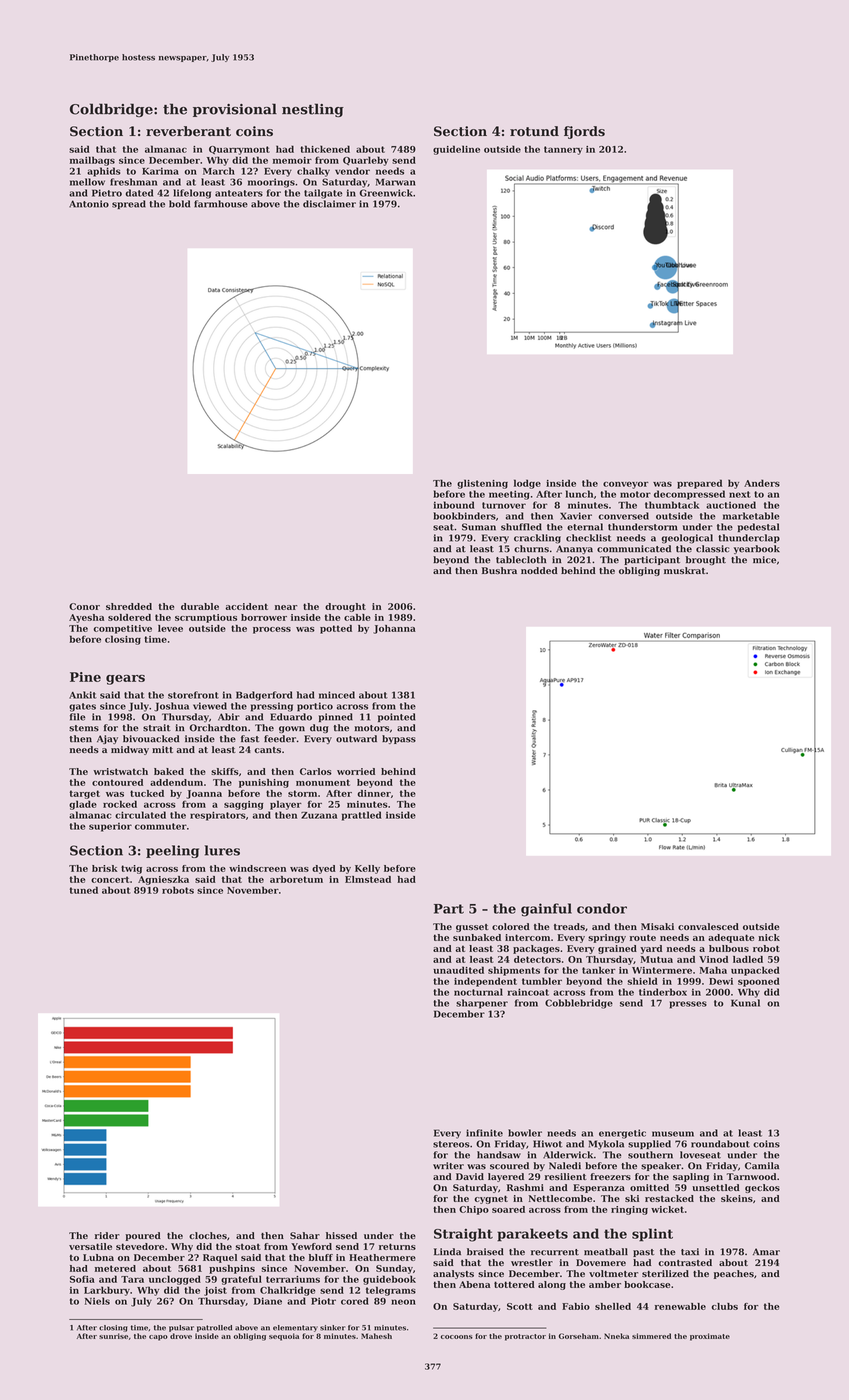  I want to click on farmhouse, so click(221, 204).
